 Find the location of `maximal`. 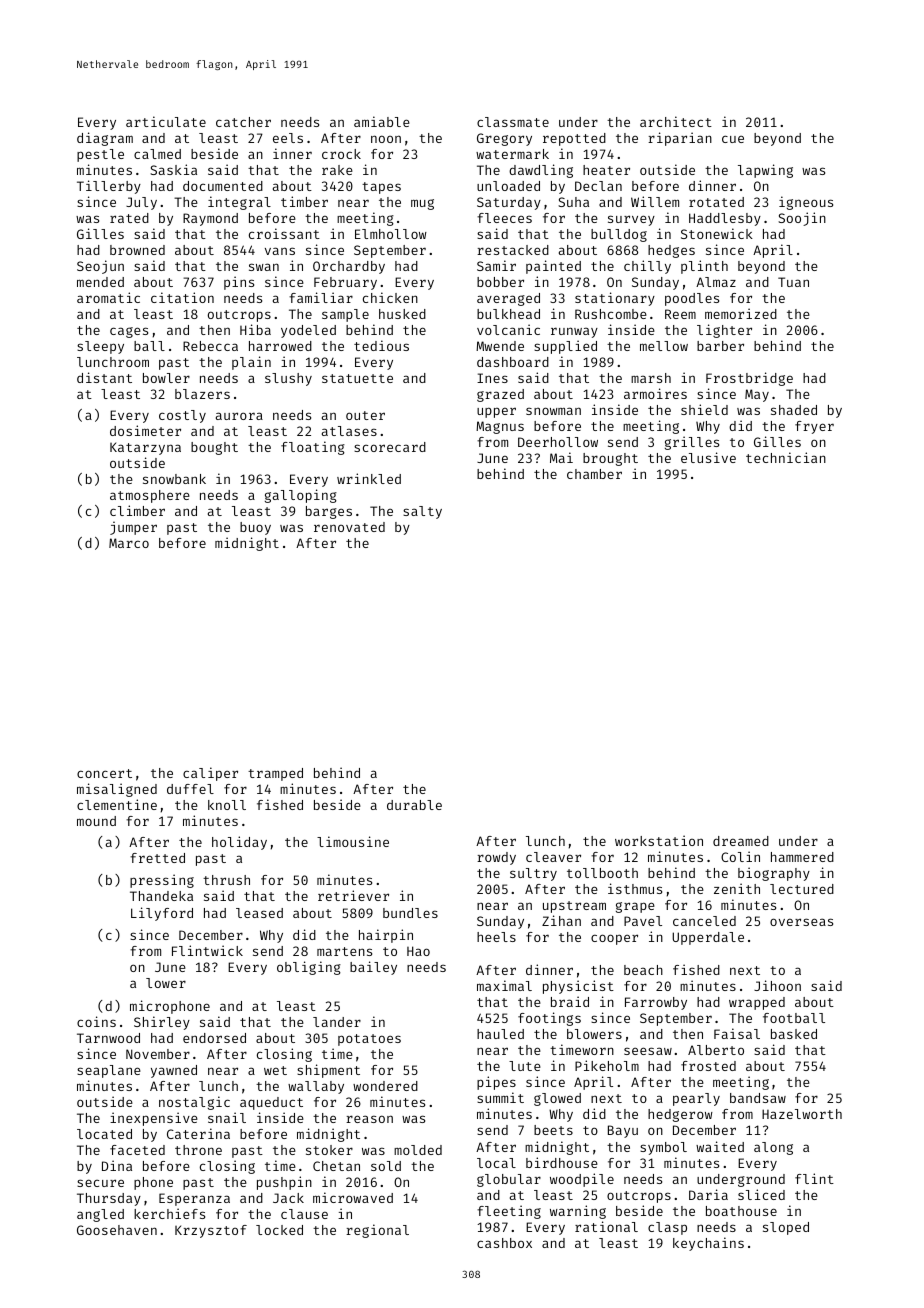

maximal is located at coordinates (504, 985).
